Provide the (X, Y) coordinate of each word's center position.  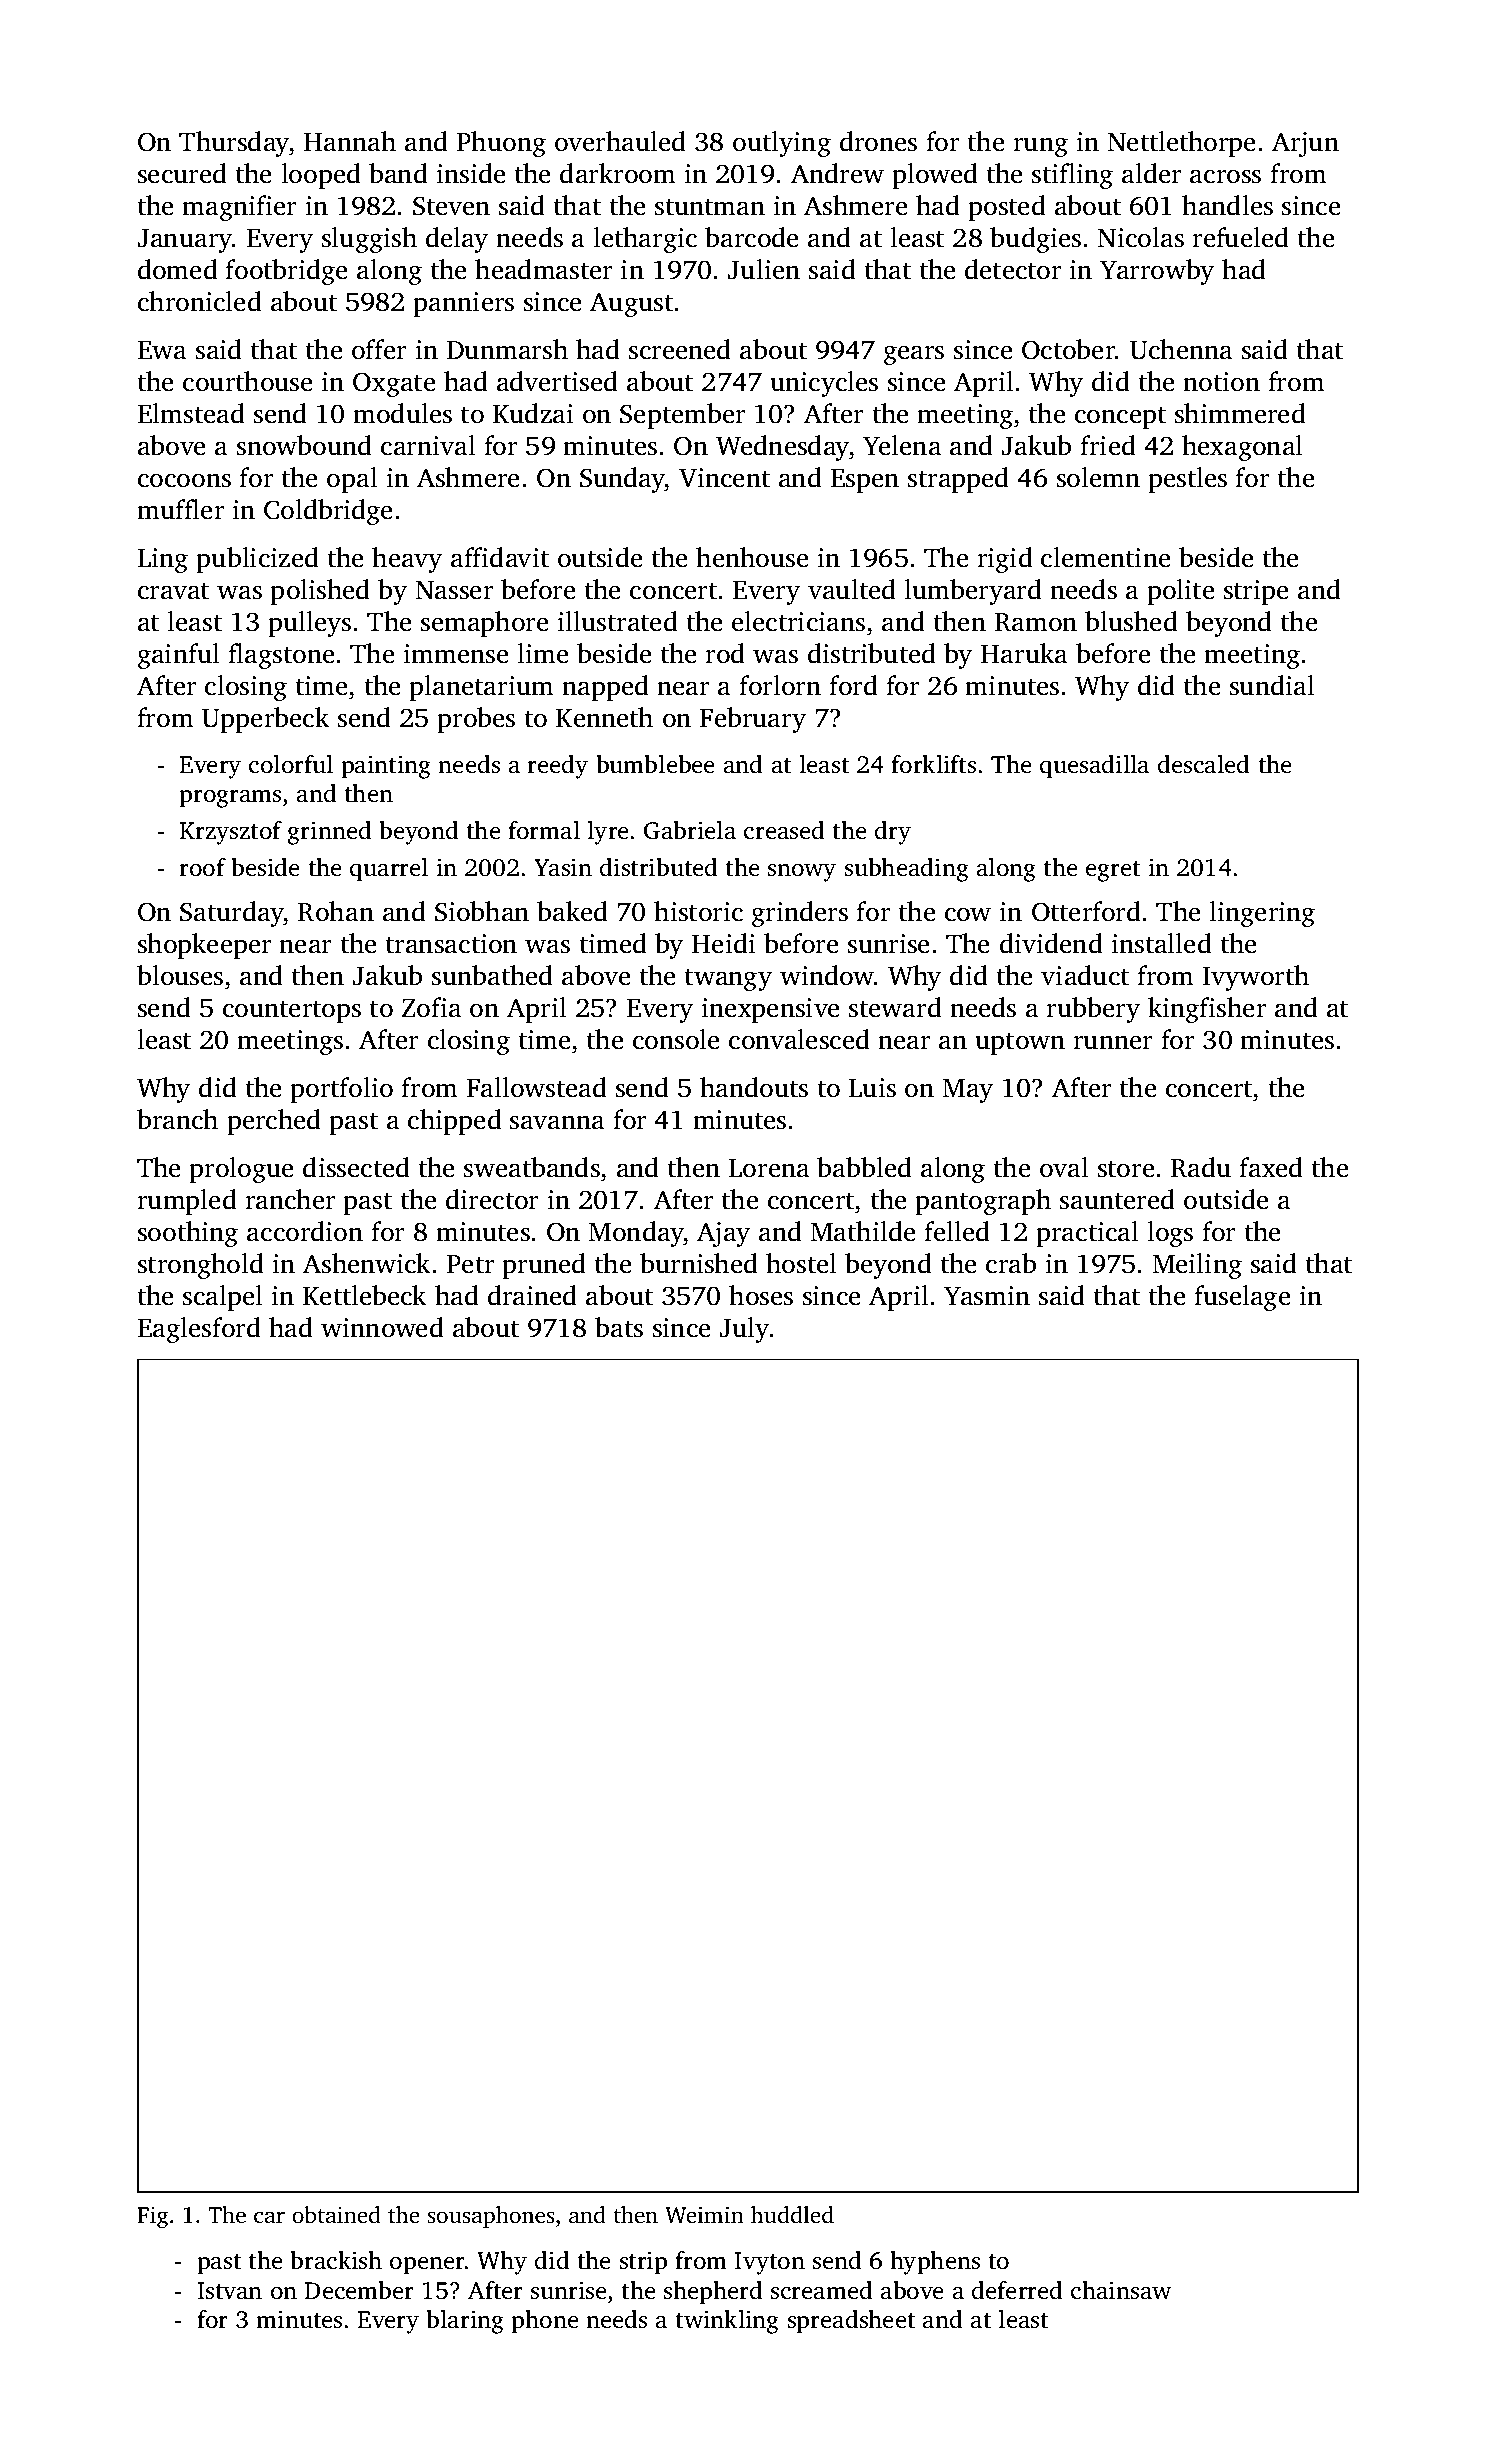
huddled (792, 2215)
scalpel (223, 1298)
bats (619, 1327)
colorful (291, 764)
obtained (336, 2214)
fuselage (1243, 1298)
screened (680, 349)
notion (1221, 382)
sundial (1272, 685)
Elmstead (191, 413)
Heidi (723, 943)
